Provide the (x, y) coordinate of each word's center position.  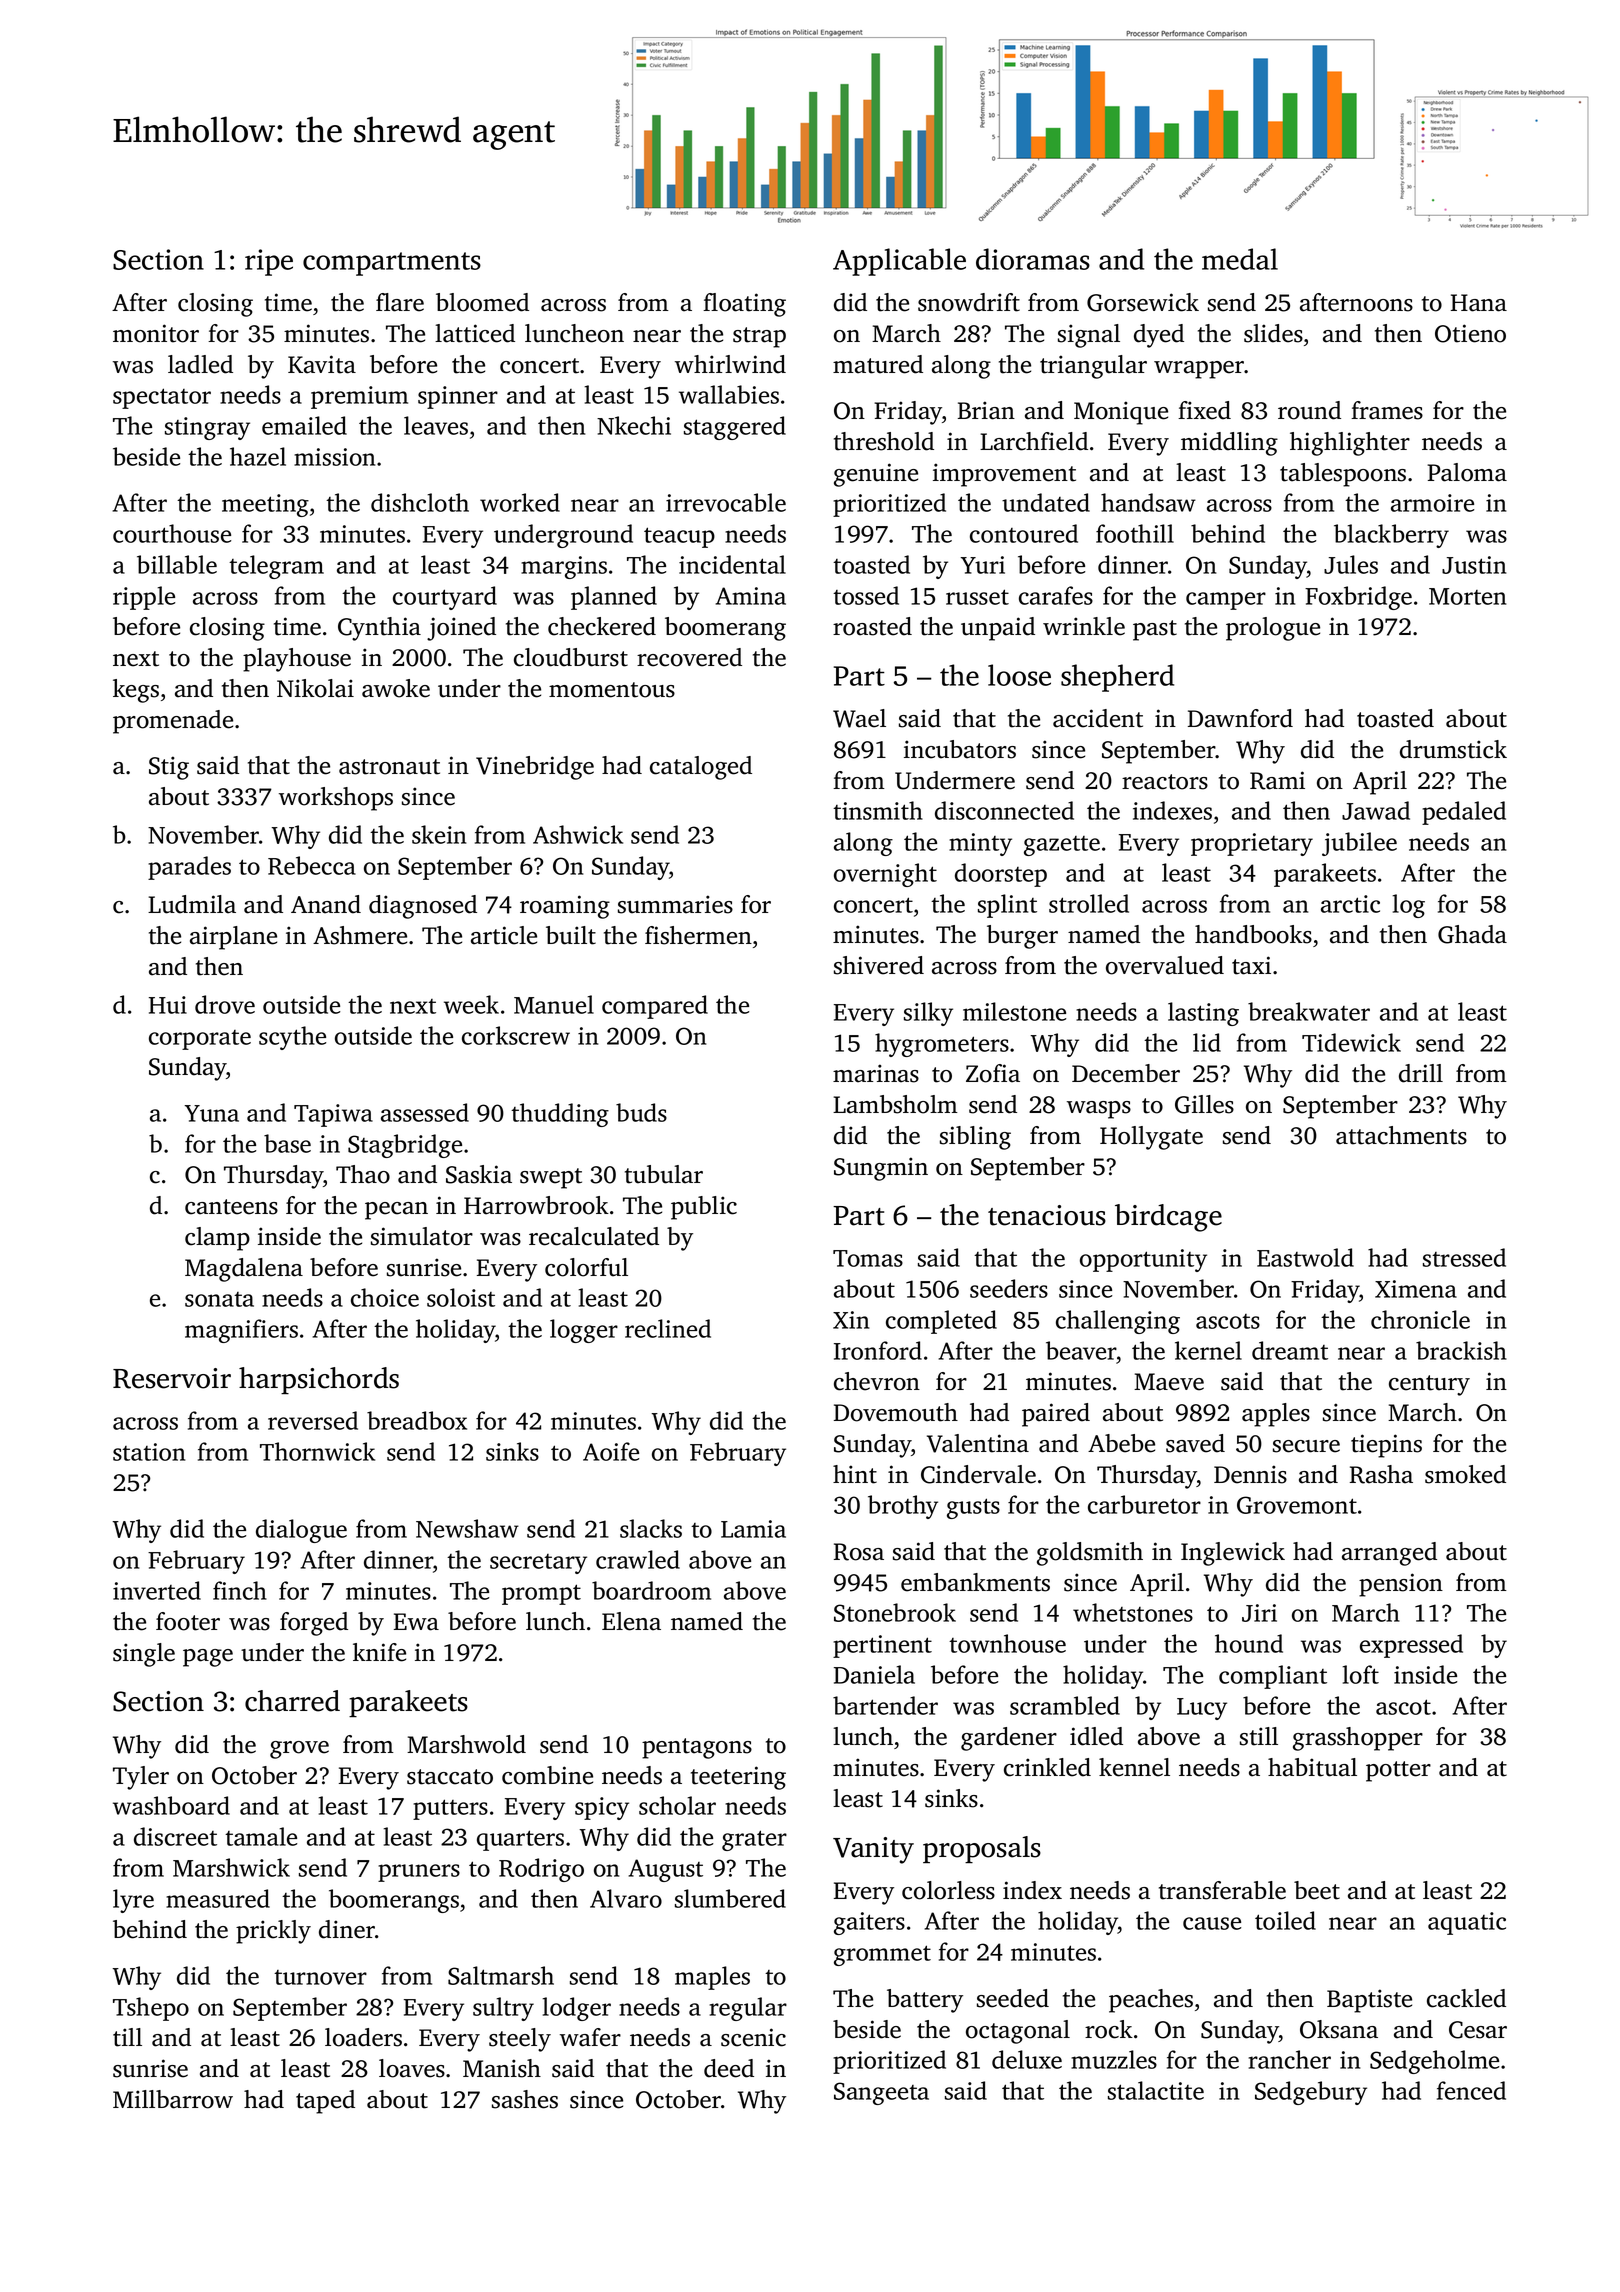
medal (1240, 259)
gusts (973, 1508)
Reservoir (172, 1378)
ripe (269, 262)
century (1429, 1385)
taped (325, 2102)
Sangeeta (881, 2093)
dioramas (1033, 259)
